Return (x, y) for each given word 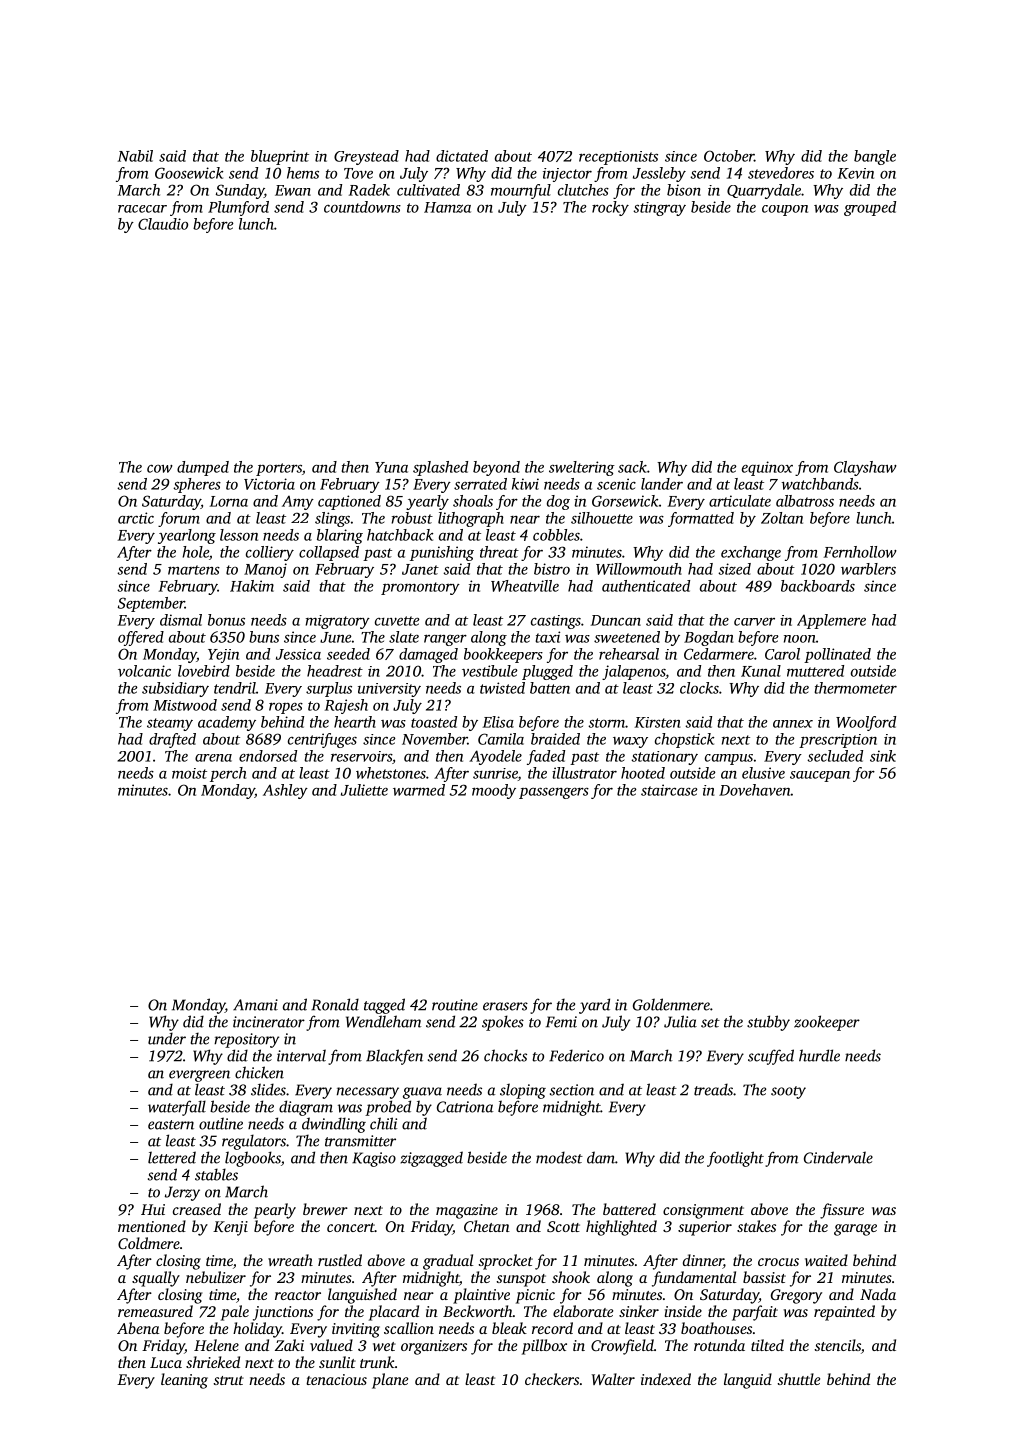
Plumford (238, 208)
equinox (767, 468)
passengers (554, 793)
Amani (255, 1005)
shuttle (798, 1379)
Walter (613, 1379)
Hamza (447, 207)
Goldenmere (671, 1004)
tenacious (336, 1379)
